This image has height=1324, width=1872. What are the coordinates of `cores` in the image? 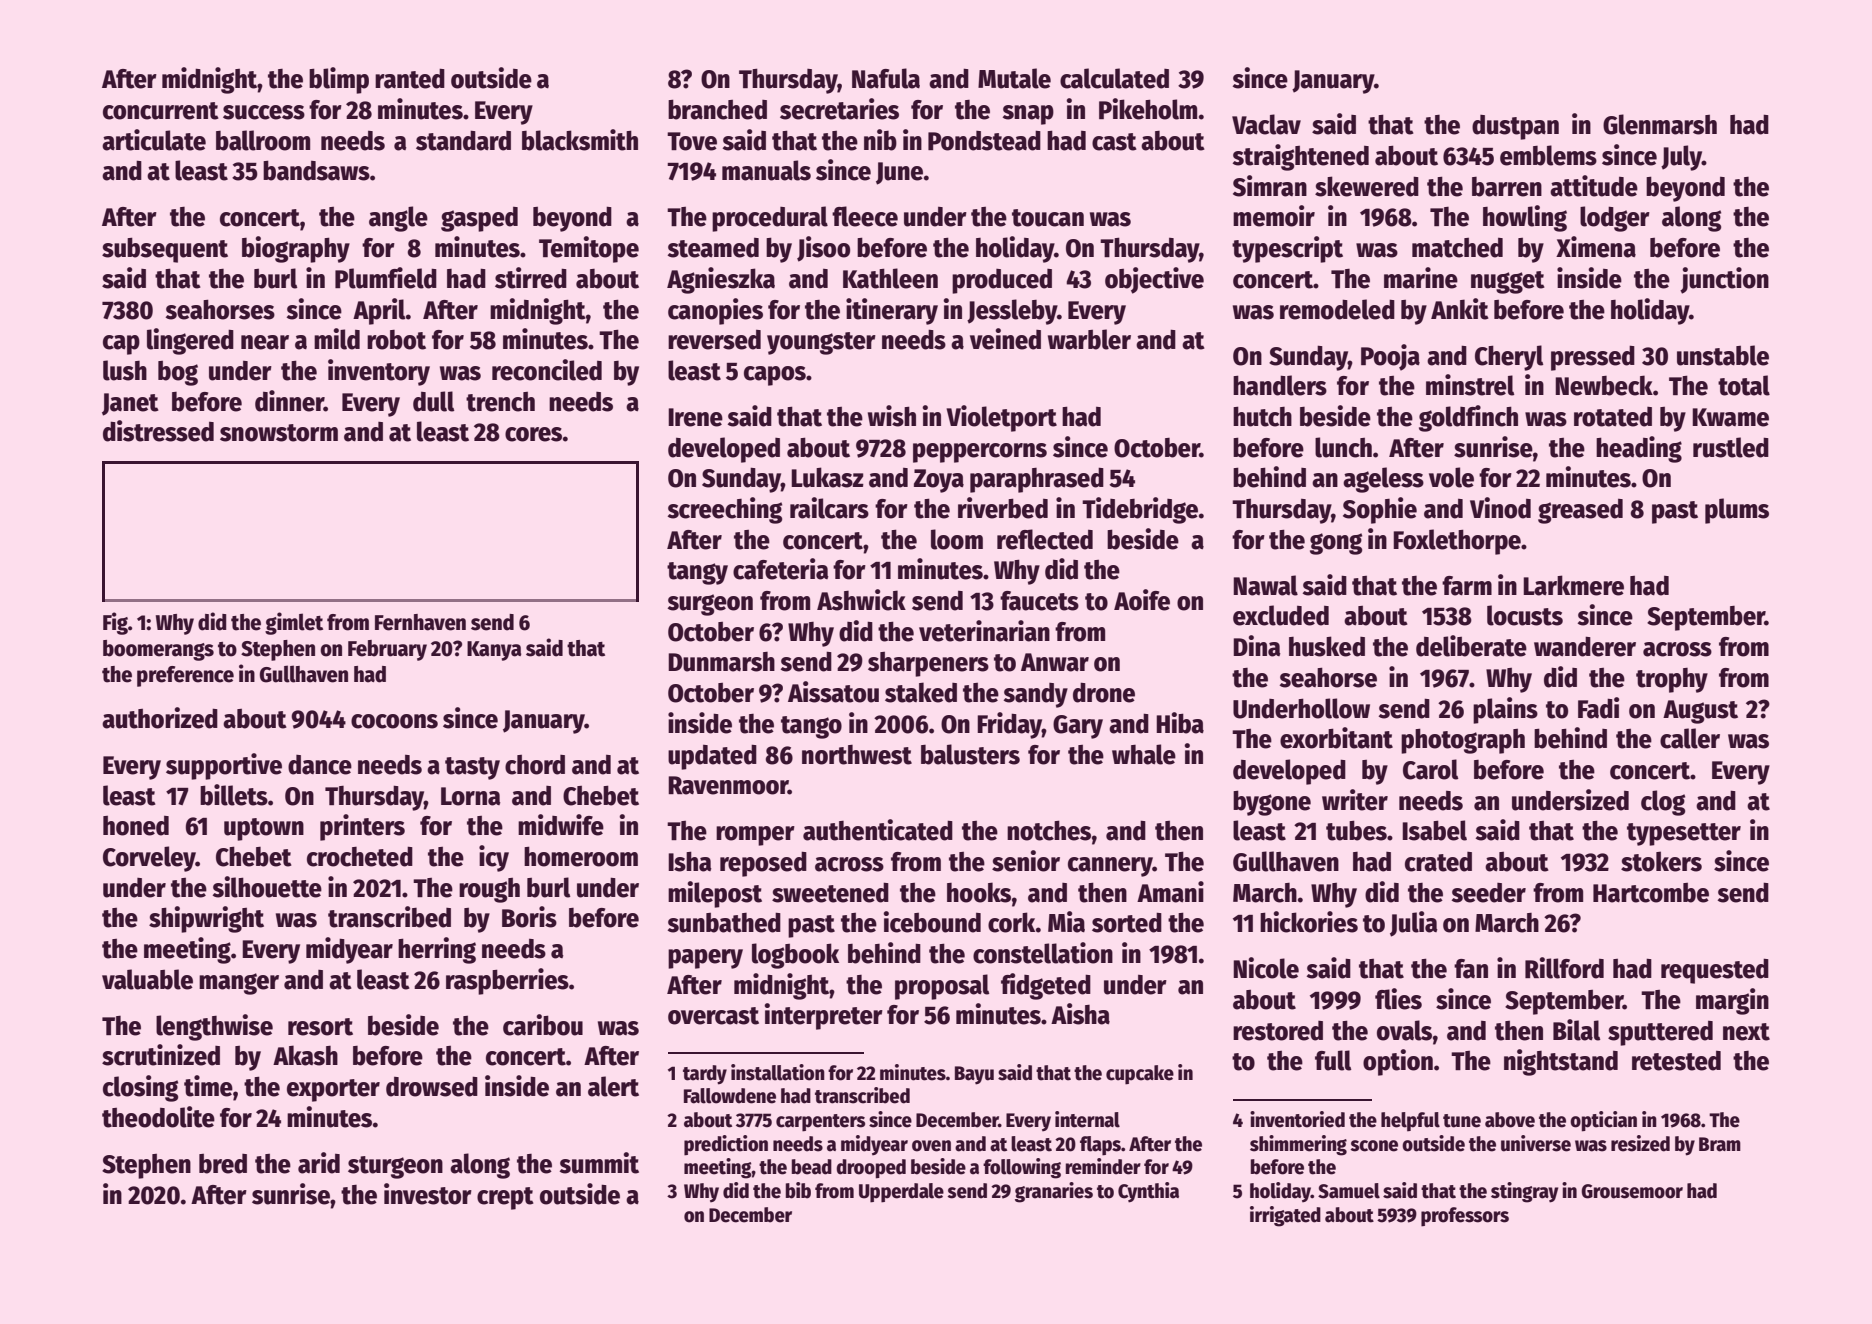 It's located at (533, 434).
